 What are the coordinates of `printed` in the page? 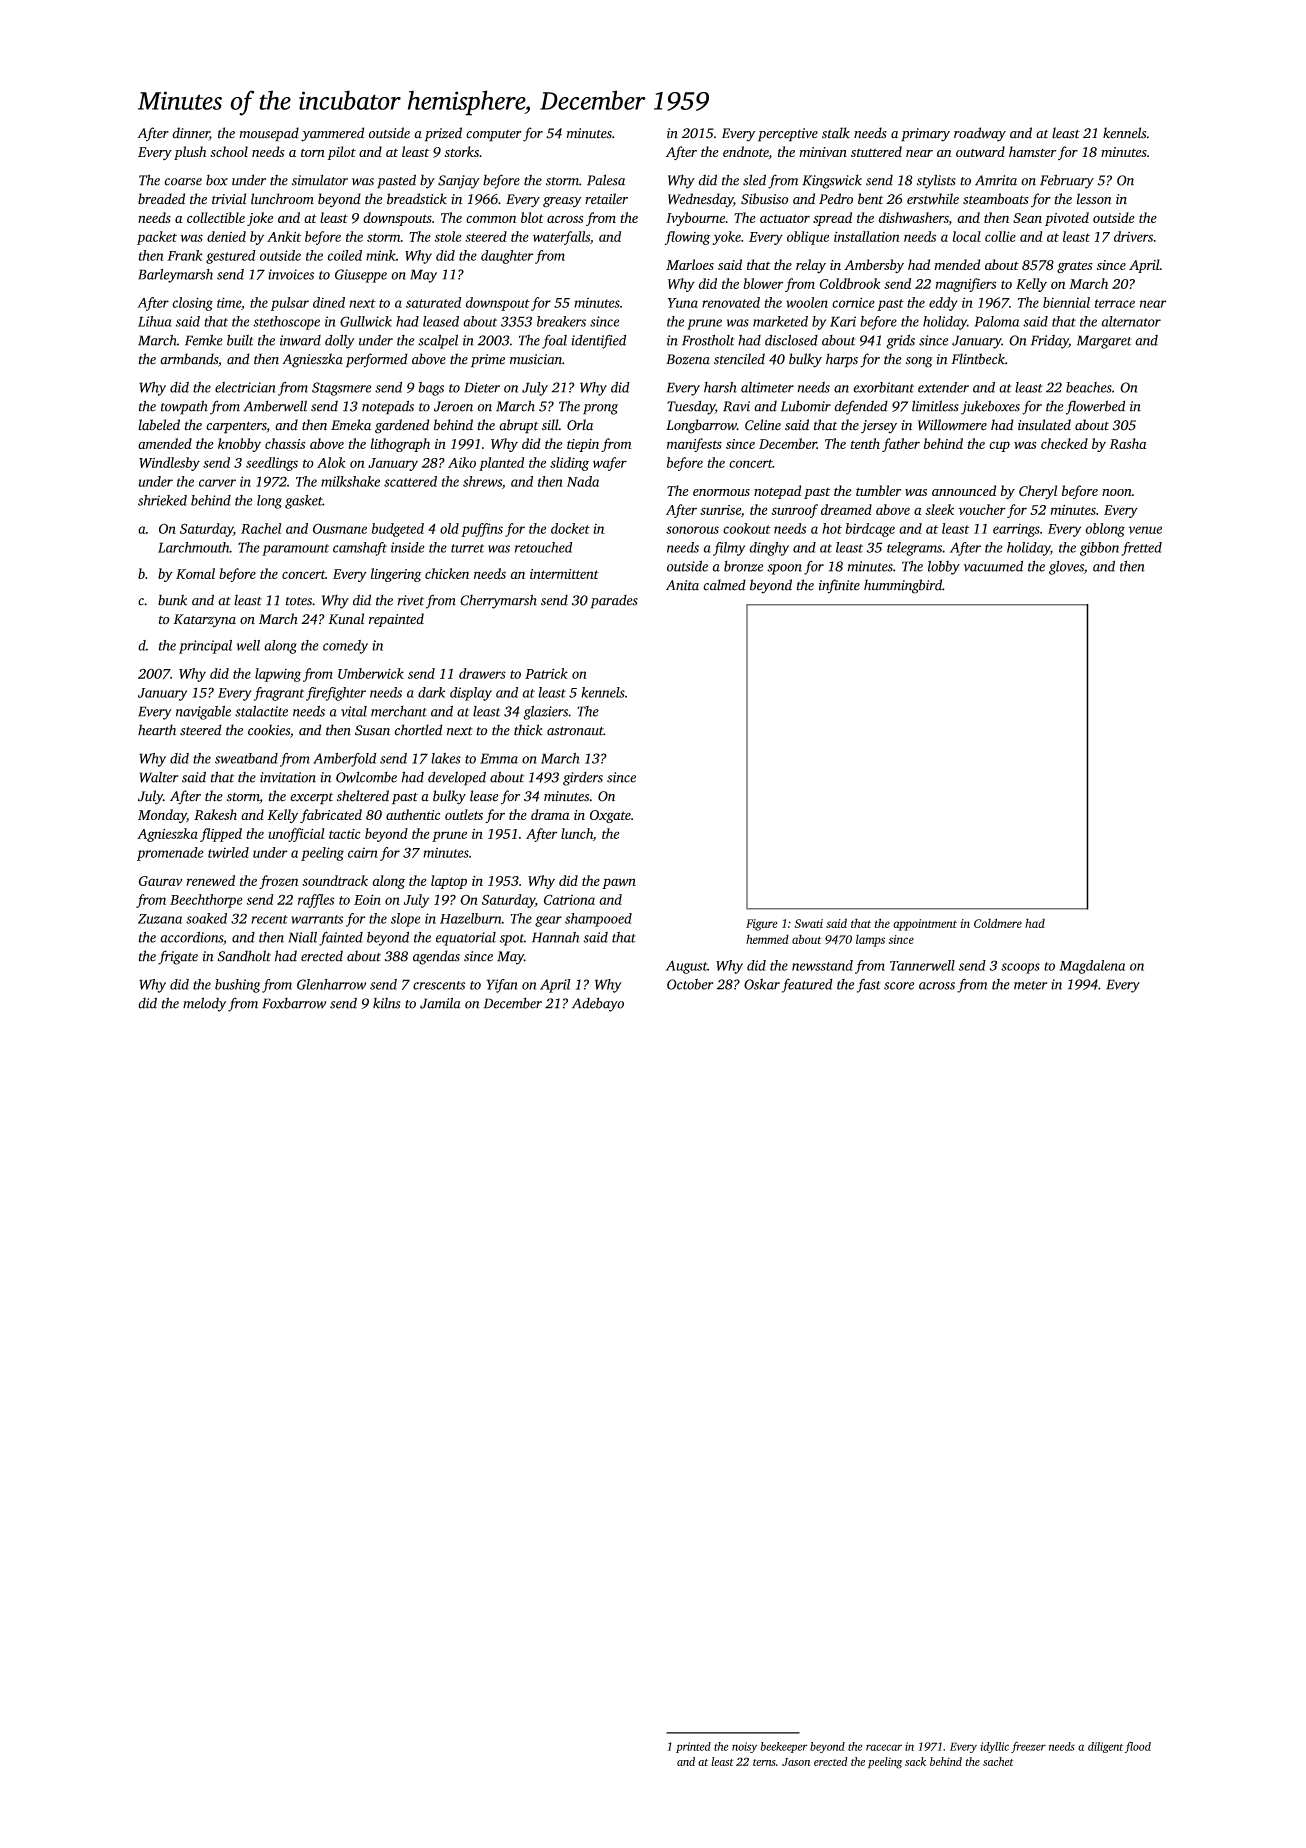 It's located at (693, 1747).
